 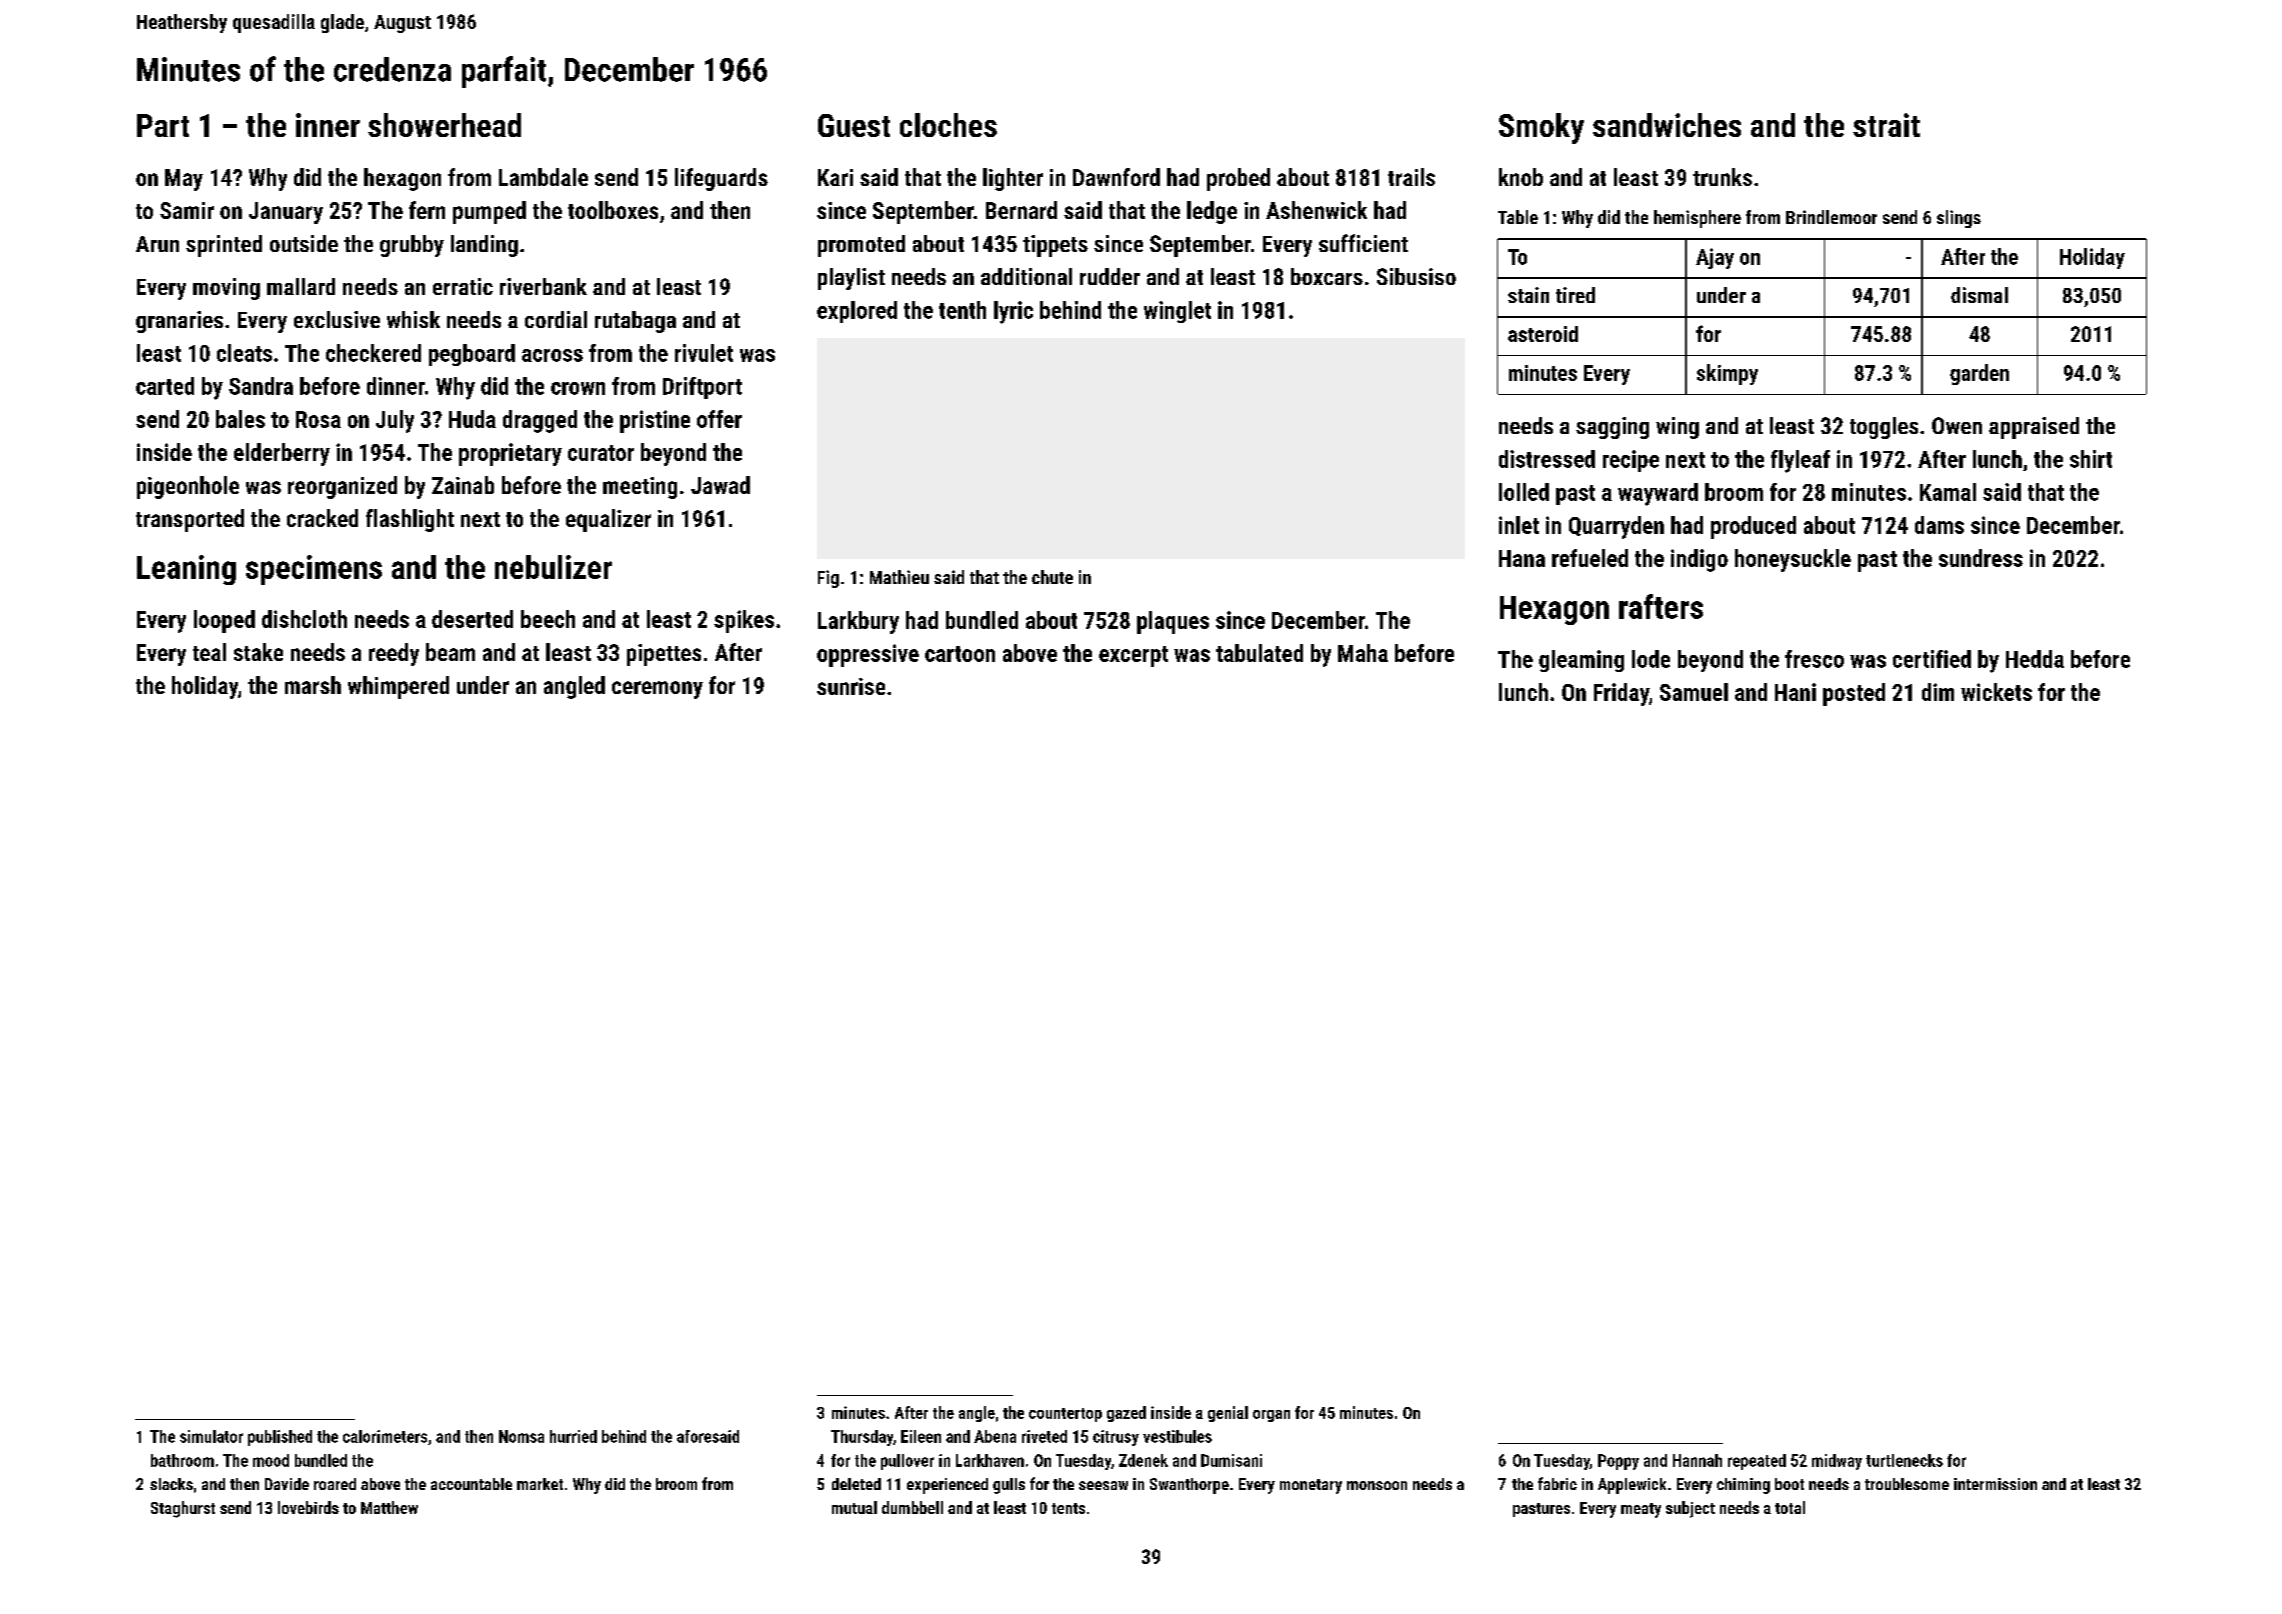 I want to click on dim, so click(x=1938, y=692).
